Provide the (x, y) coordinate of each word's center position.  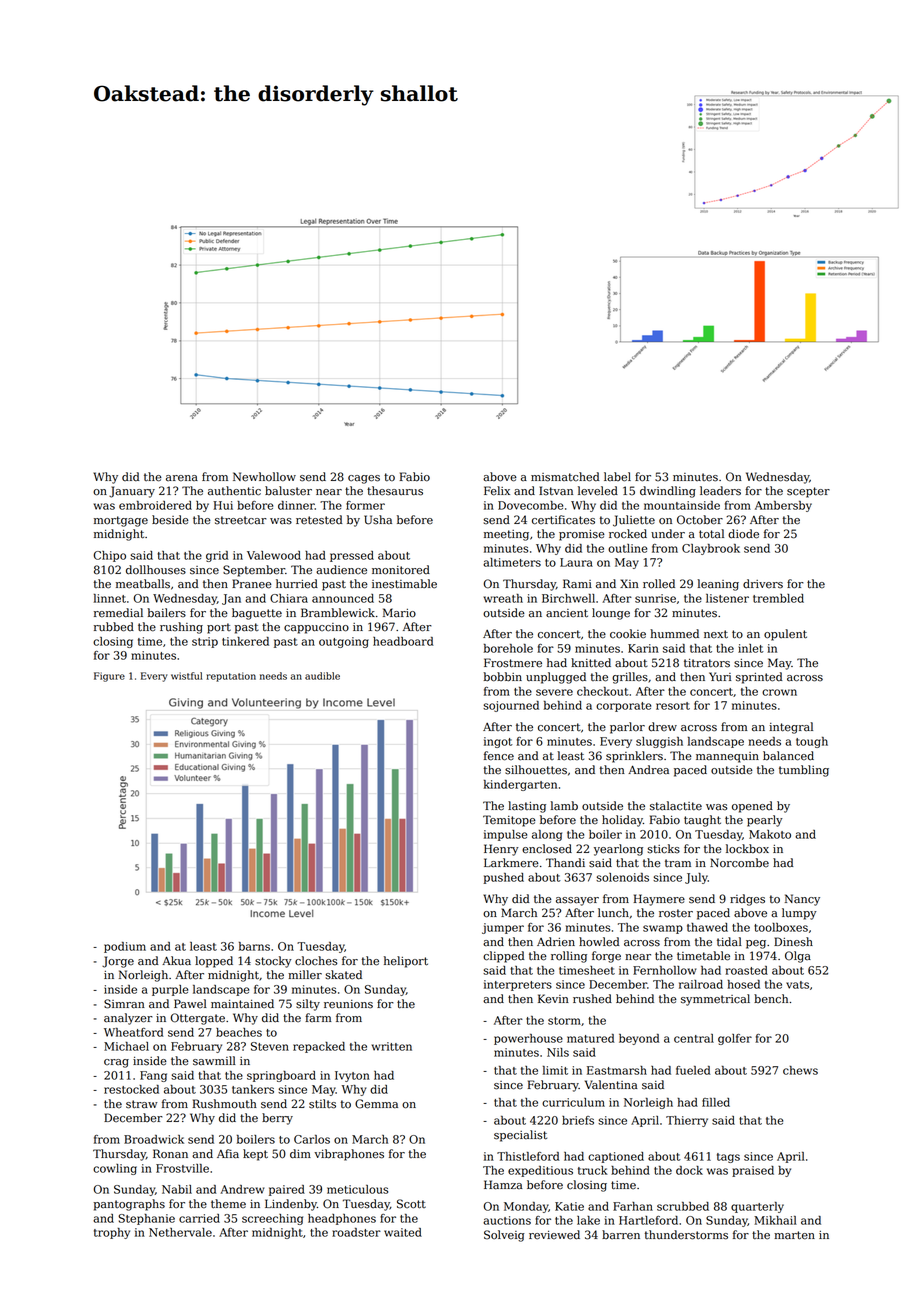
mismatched (565, 477)
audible (322, 676)
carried (199, 1218)
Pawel (190, 1004)
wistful (186, 676)
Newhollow (264, 477)
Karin (643, 648)
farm (318, 1018)
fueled (693, 1070)
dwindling (668, 492)
